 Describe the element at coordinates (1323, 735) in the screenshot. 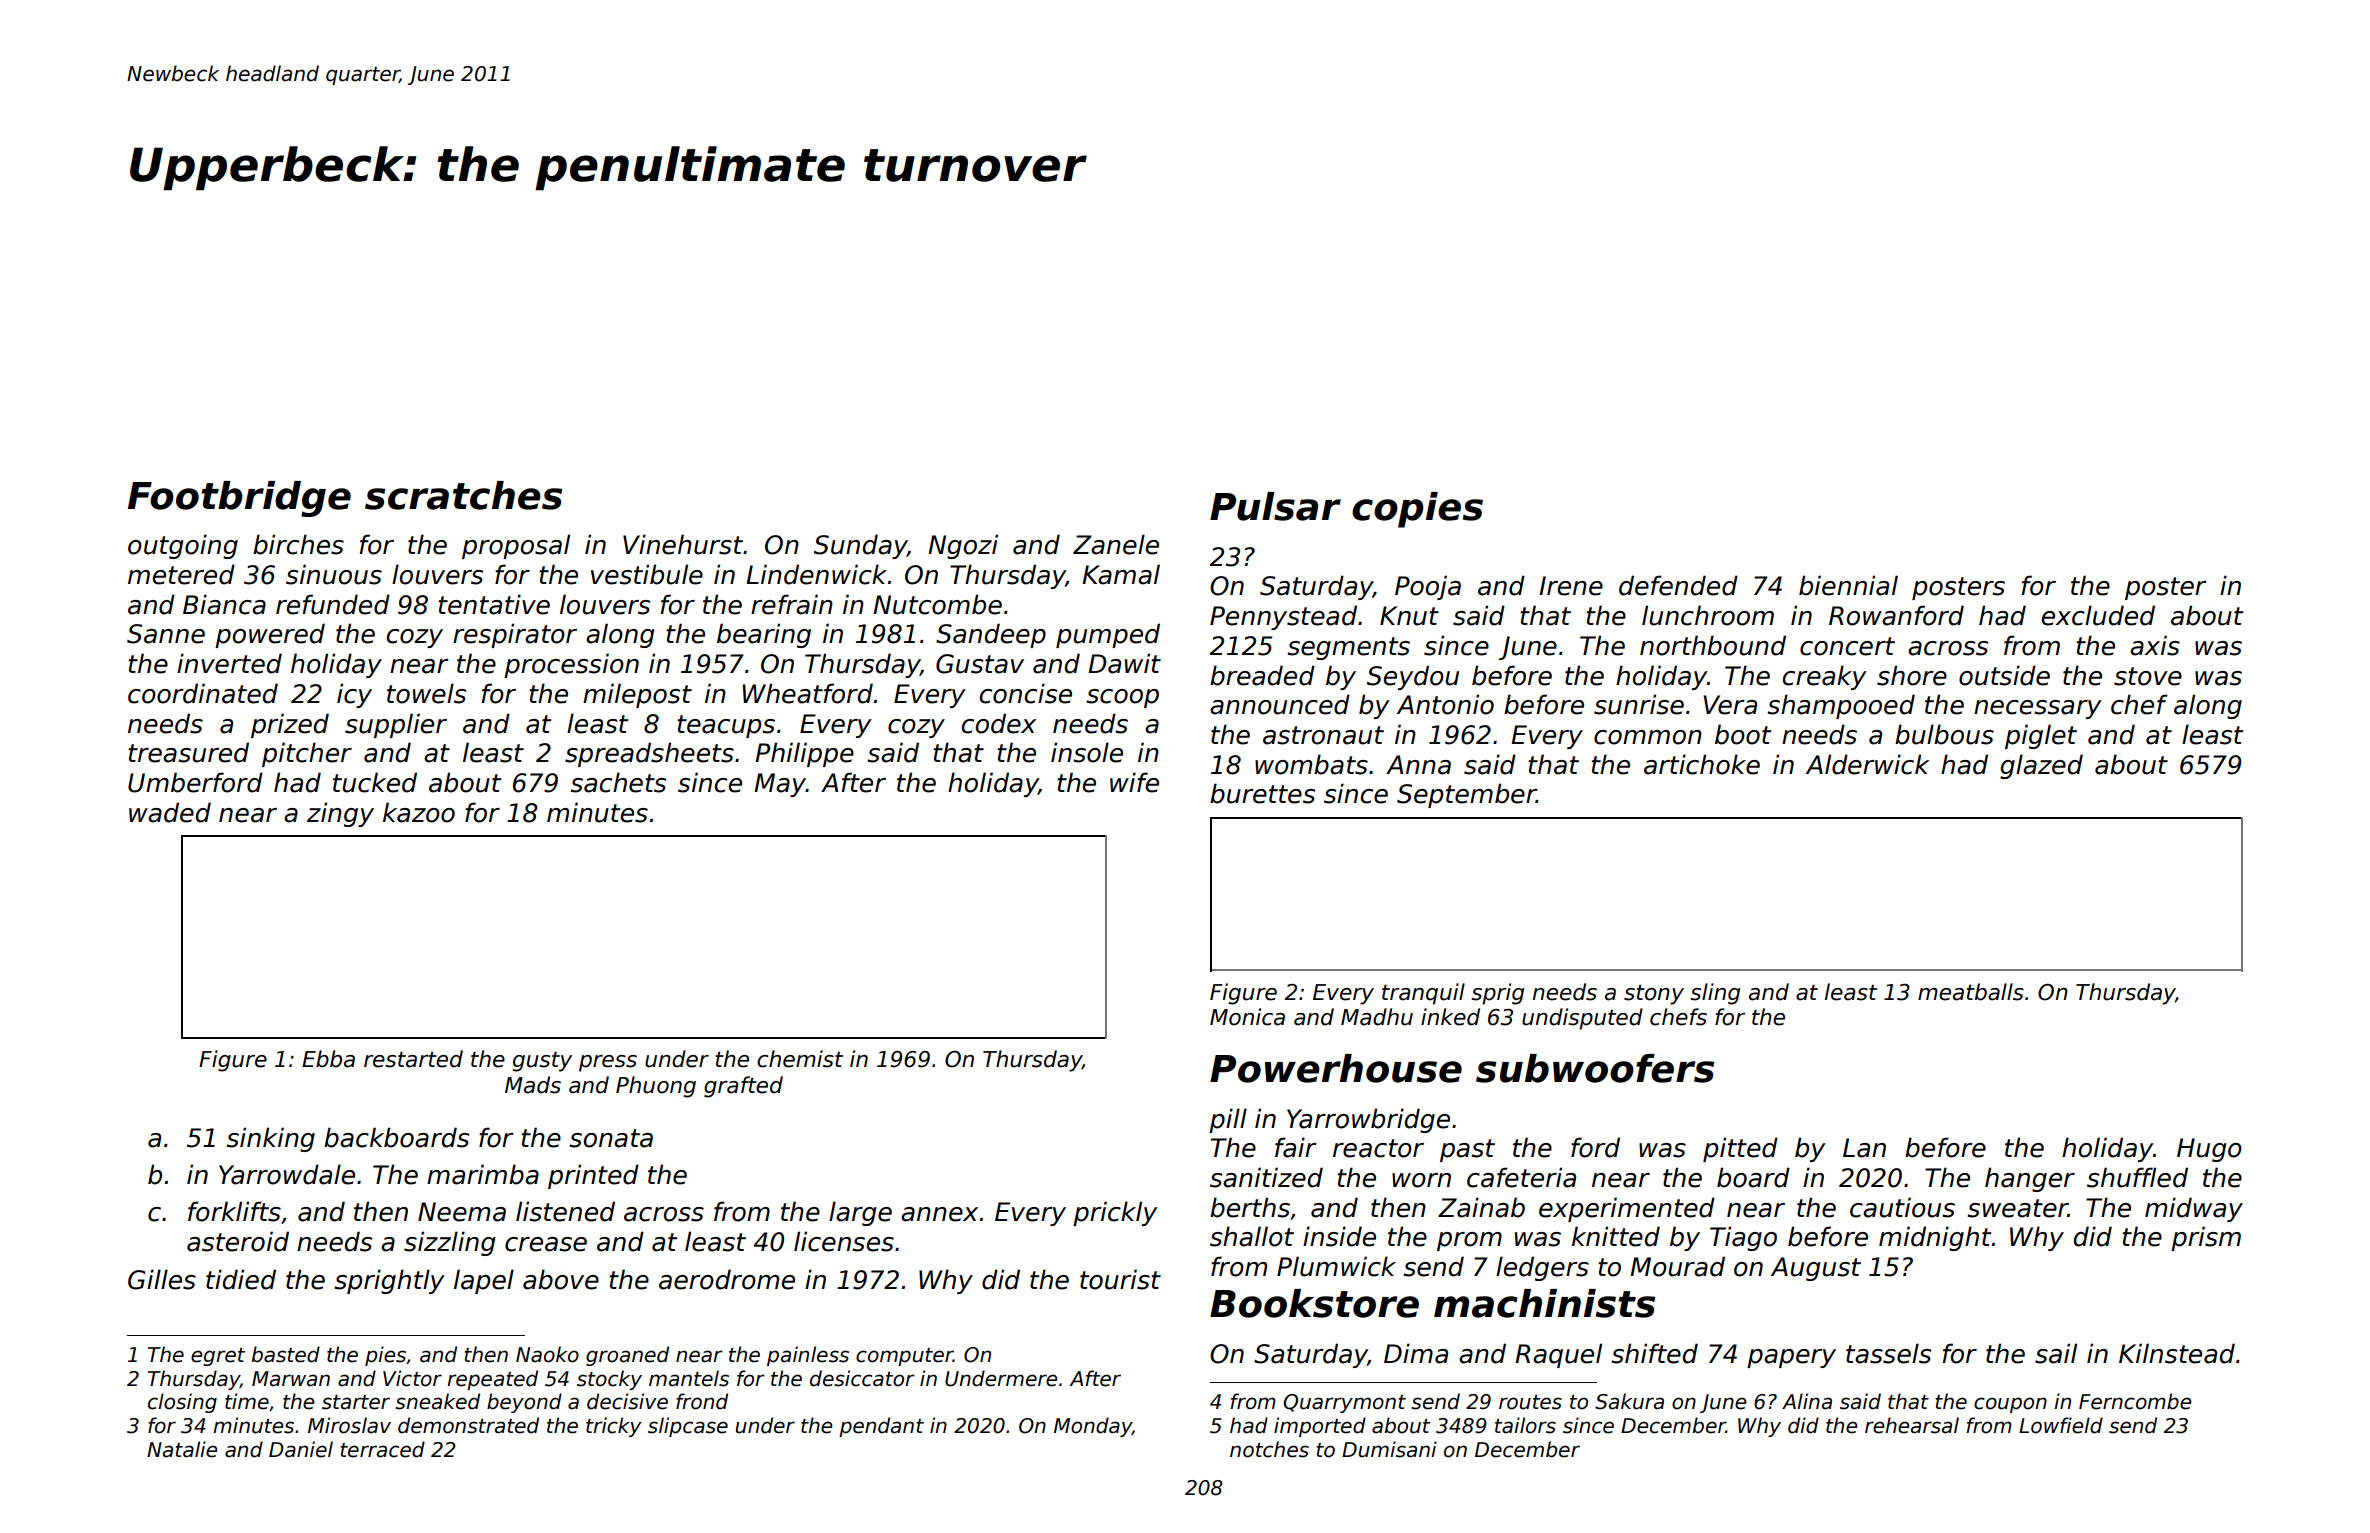

I see `astronaut` at that location.
